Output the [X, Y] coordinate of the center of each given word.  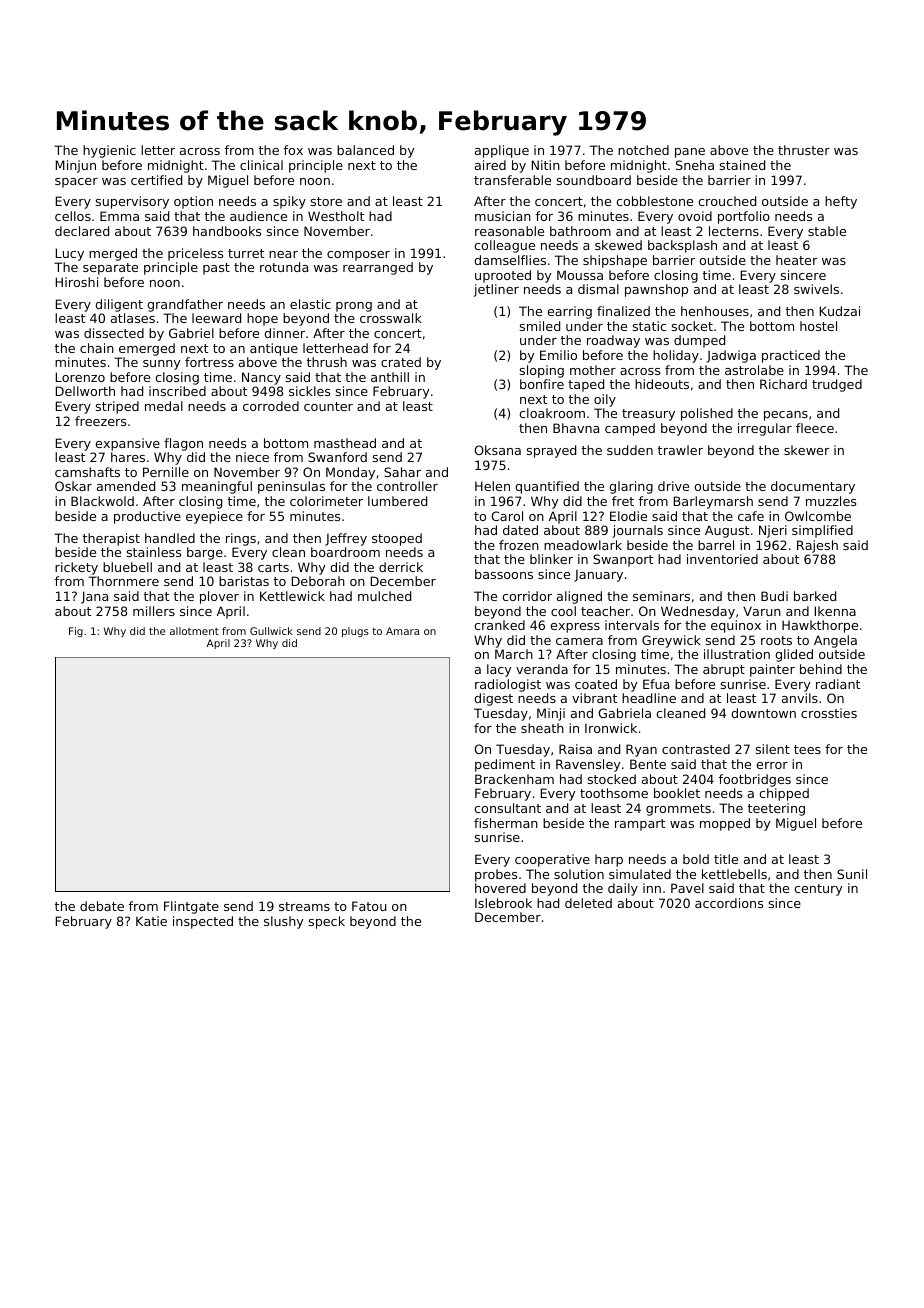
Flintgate [191, 907]
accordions [729, 903]
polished [707, 414]
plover [219, 597]
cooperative [552, 860]
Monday [350, 473]
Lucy [70, 254]
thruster [804, 150]
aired [490, 165]
